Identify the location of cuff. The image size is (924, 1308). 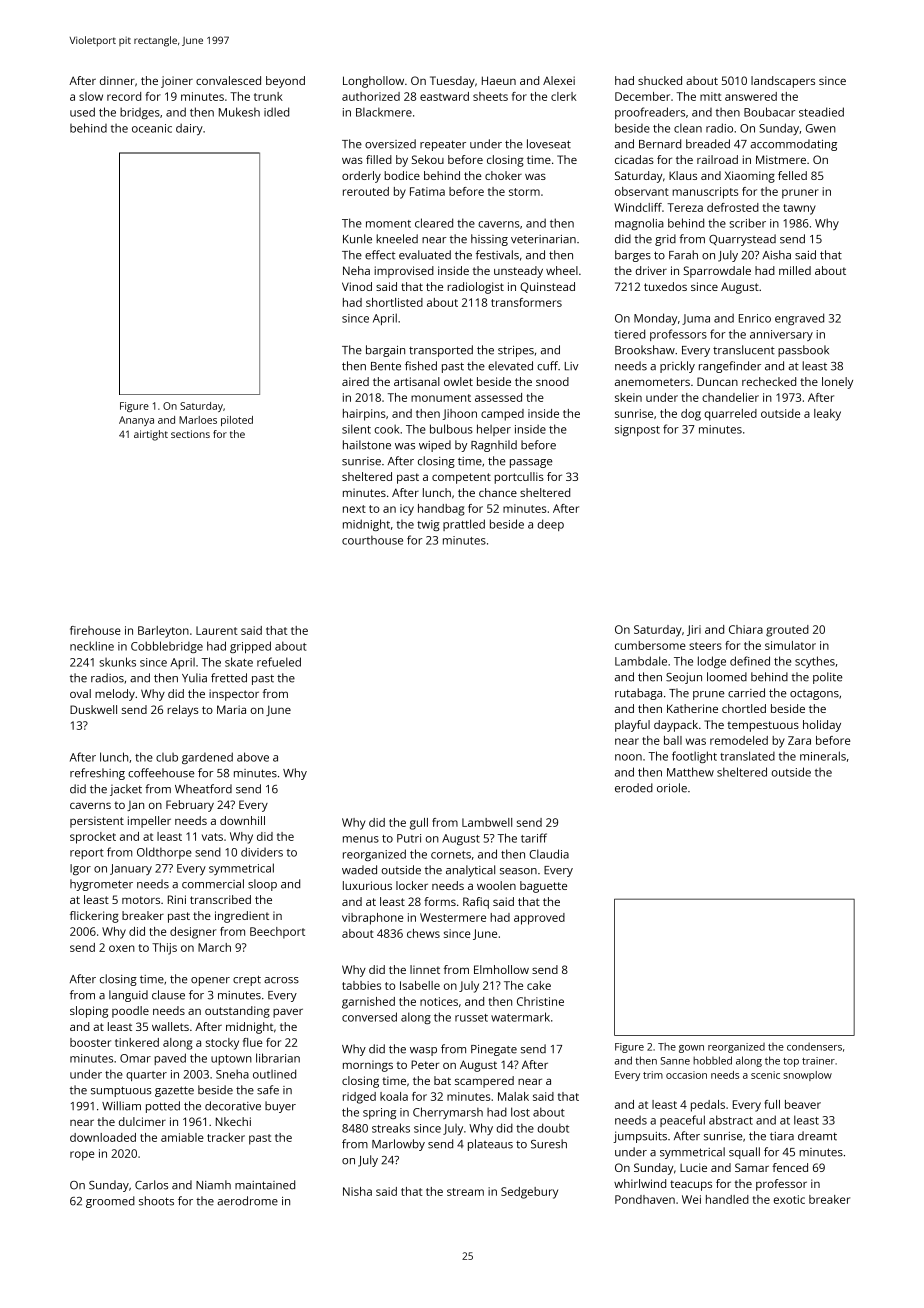
(547, 366).
